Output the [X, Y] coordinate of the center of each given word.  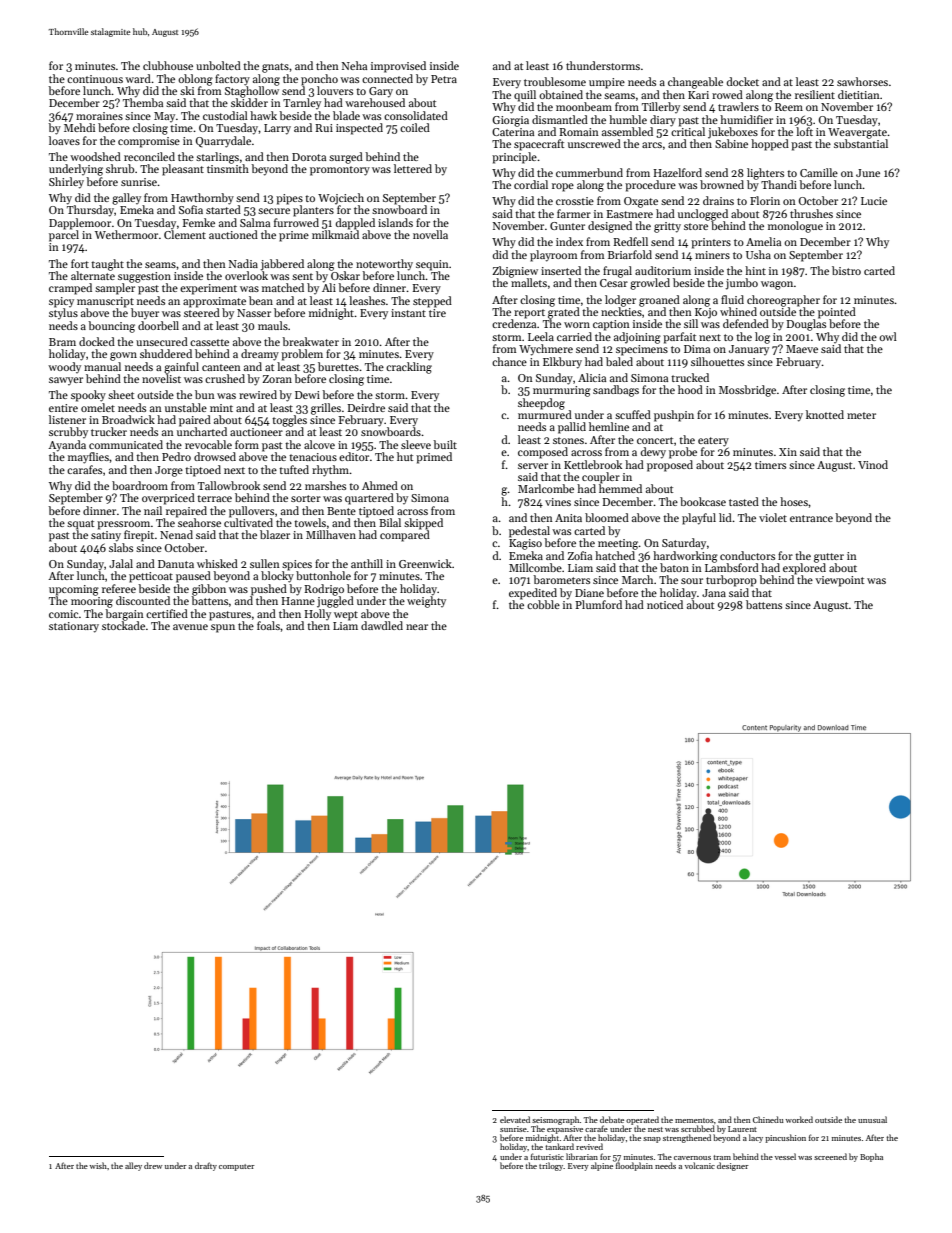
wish [98, 1165]
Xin [788, 452]
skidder [249, 102]
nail [153, 510]
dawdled [382, 625]
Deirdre [366, 407]
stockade [123, 625]
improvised [398, 67]
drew [153, 1165]
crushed [225, 378]
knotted [825, 414]
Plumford [598, 604]
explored [804, 569]
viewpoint [839, 581]
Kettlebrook [593, 464]
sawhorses [862, 81]
